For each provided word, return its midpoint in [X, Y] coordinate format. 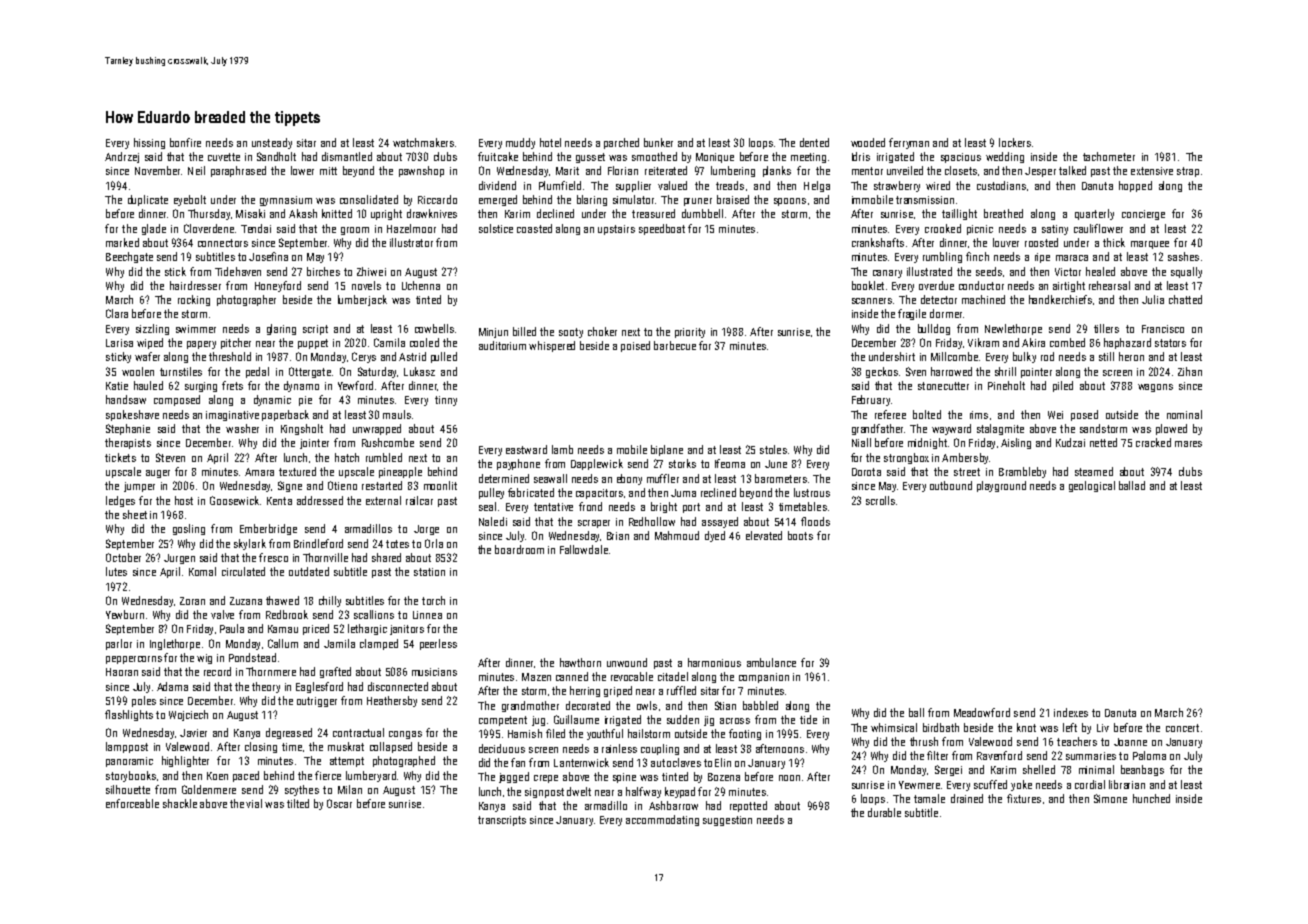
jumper [139, 487]
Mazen [536, 677]
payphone [518, 464]
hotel [550, 142]
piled [1063, 386]
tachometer [1109, 156]
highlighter [185, 761]
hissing [149, 143]
